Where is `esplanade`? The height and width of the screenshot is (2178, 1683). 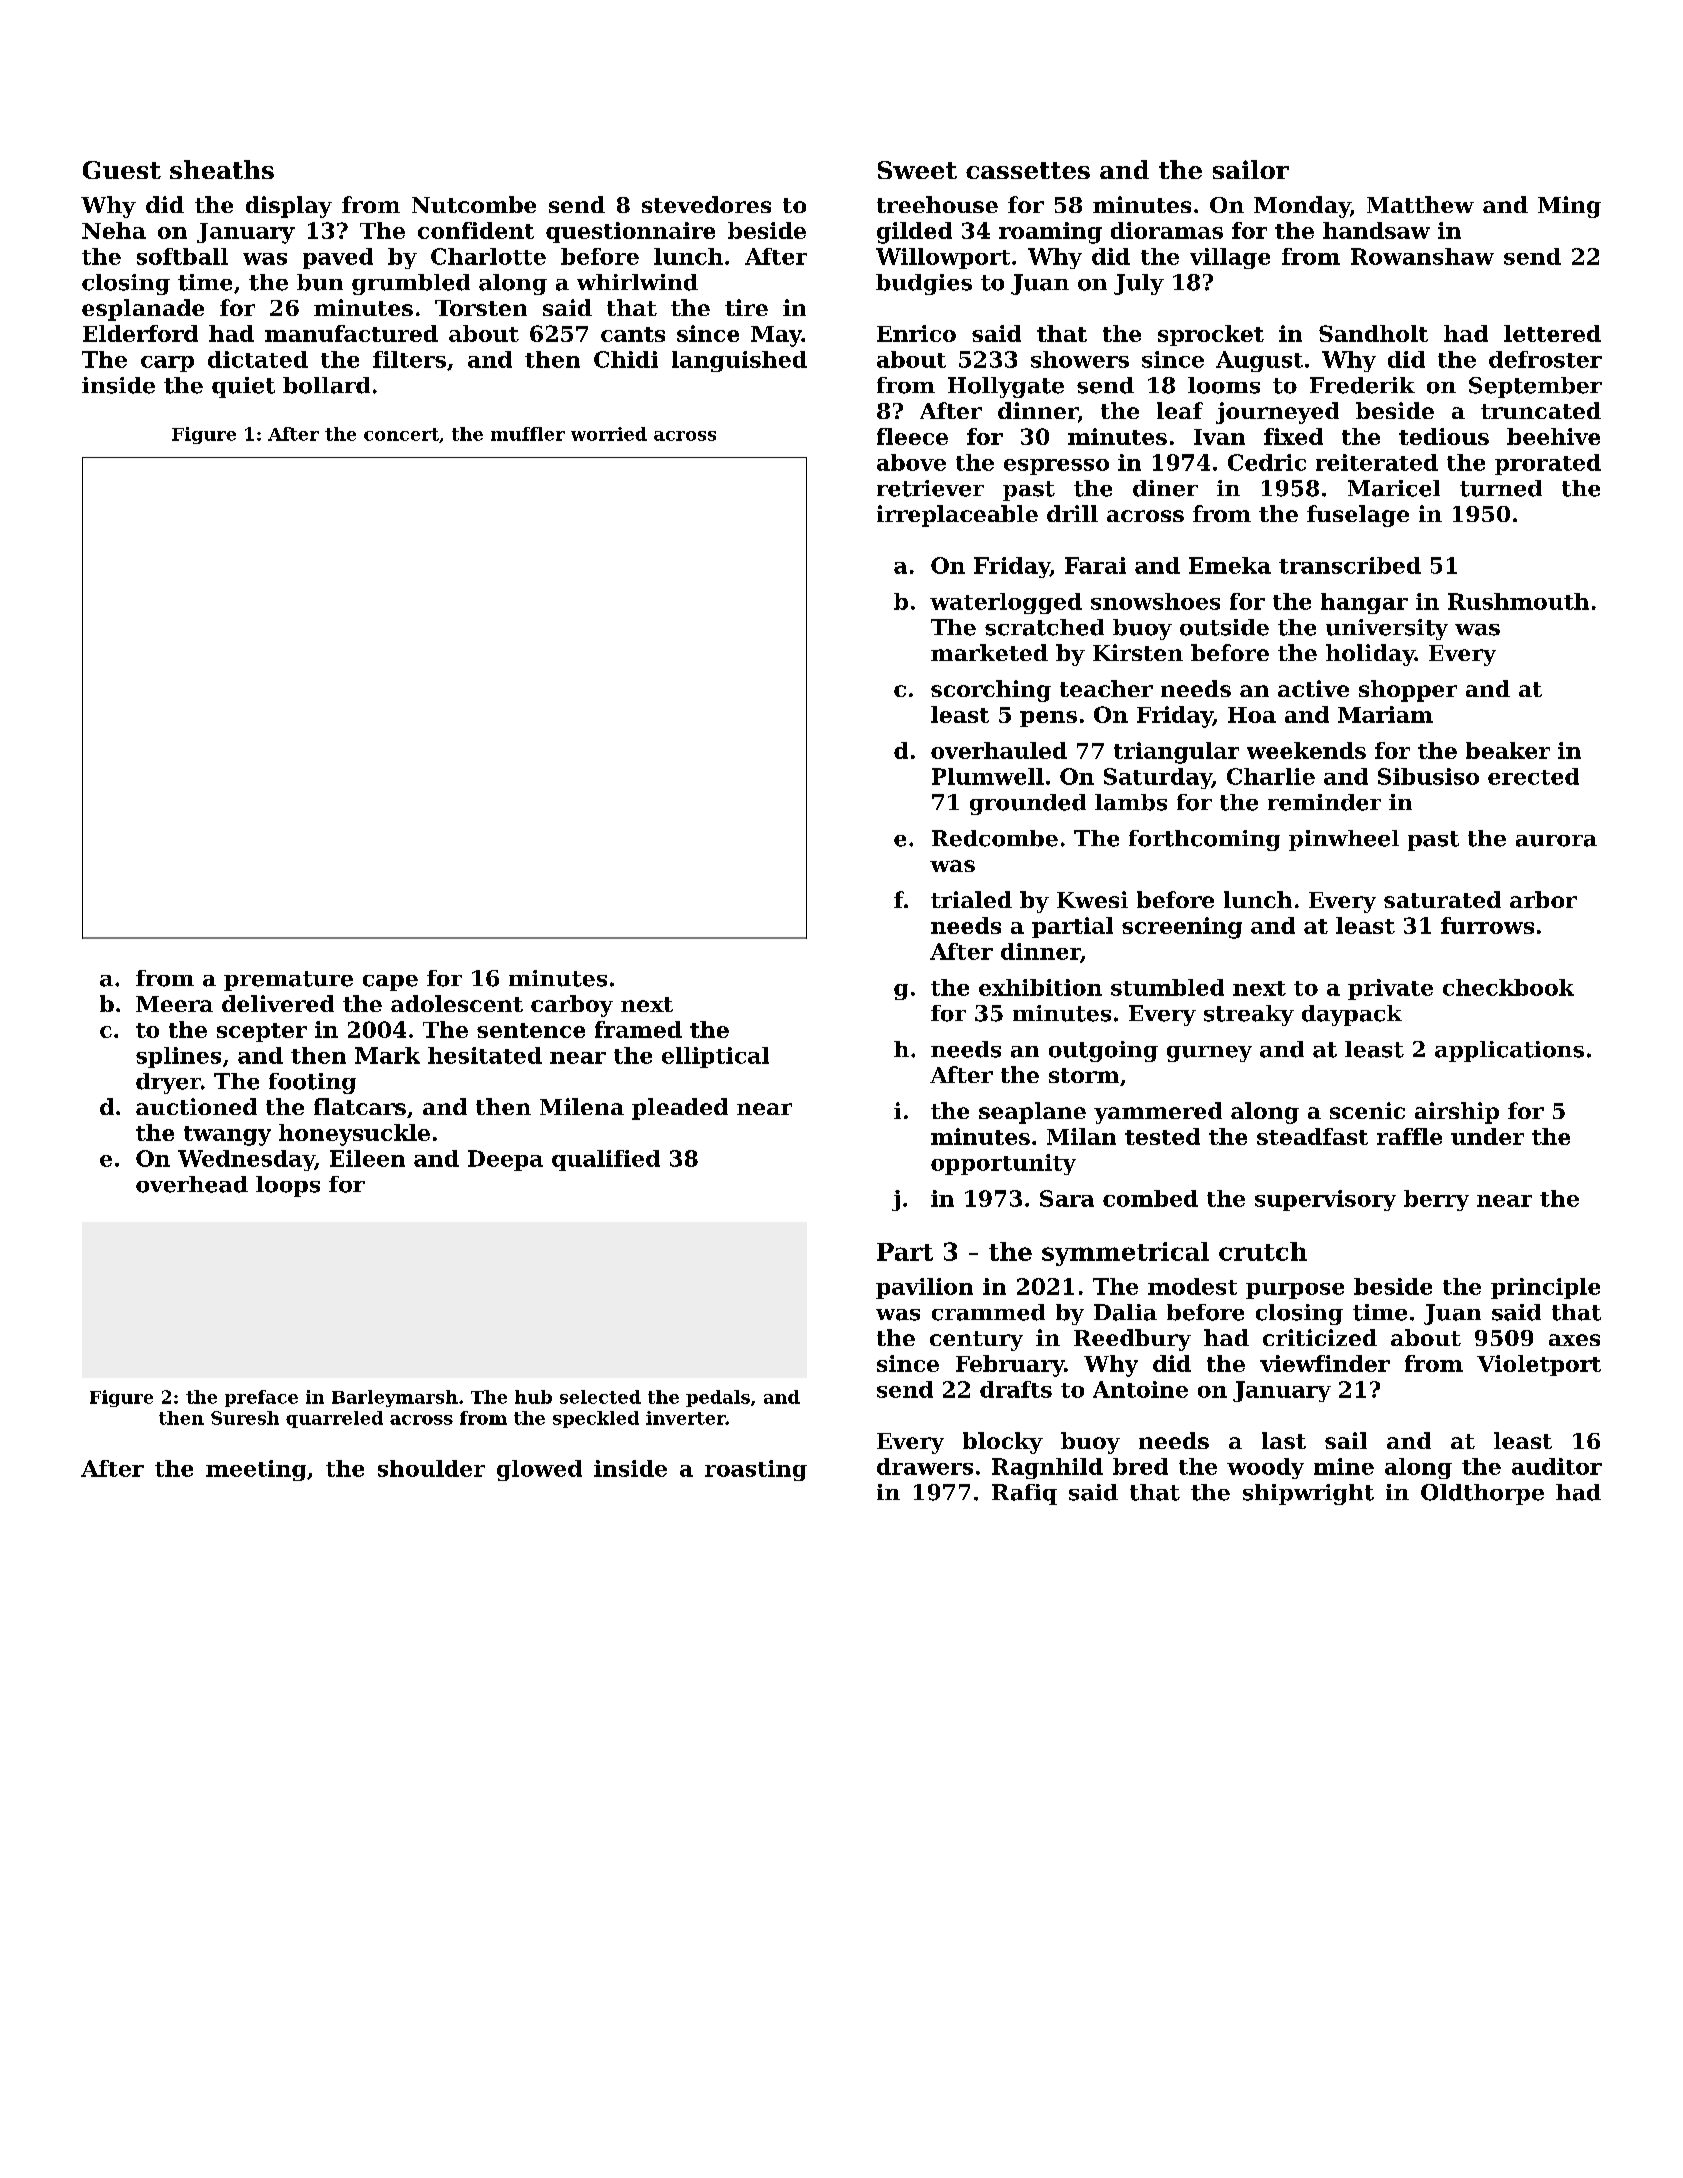
esplanade is located at coordinates (143, 310).
